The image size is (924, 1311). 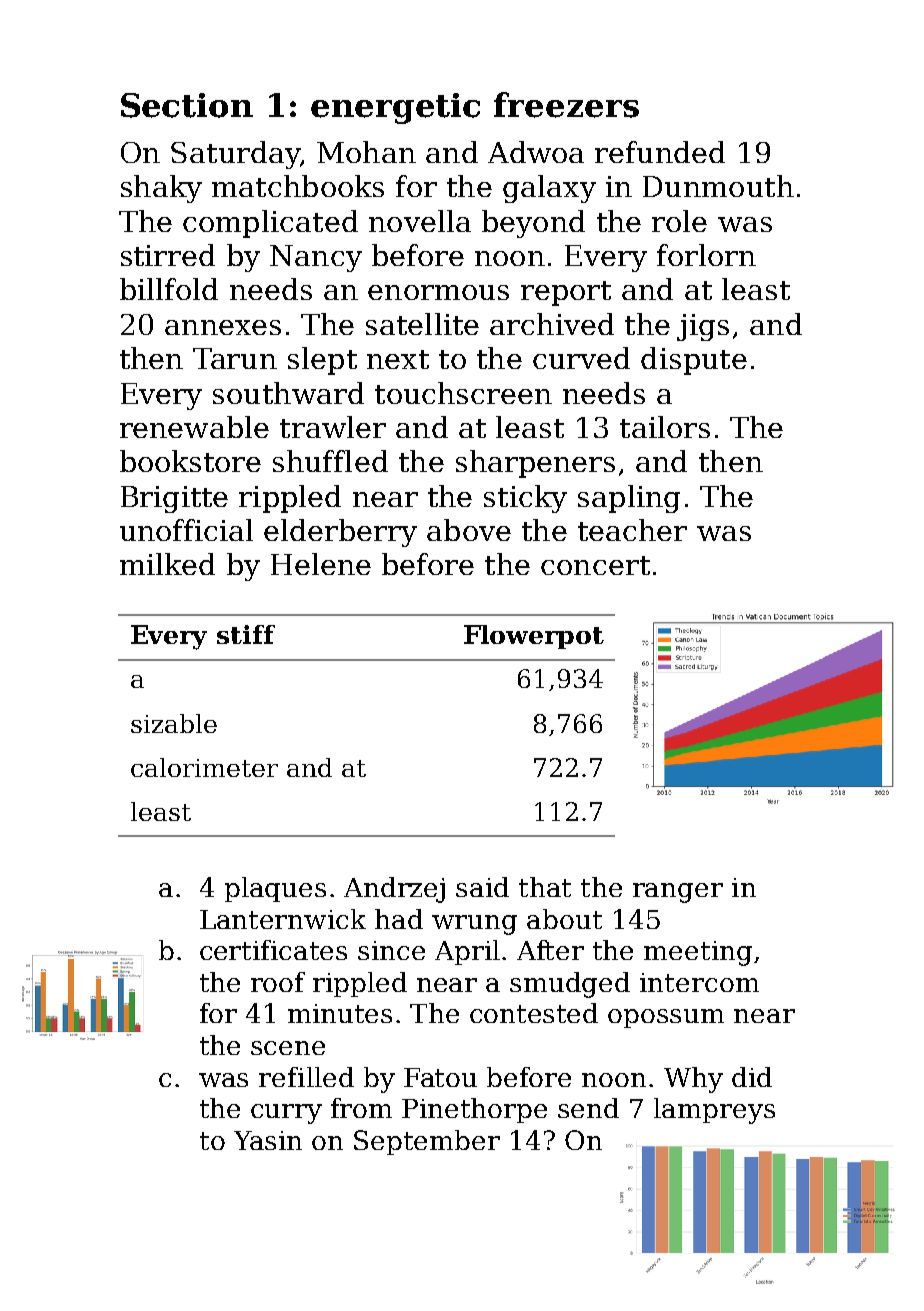 What do you see at coordinates (340, 533) in the document?
I see `elderberry` at bounding box center [340, 533].
